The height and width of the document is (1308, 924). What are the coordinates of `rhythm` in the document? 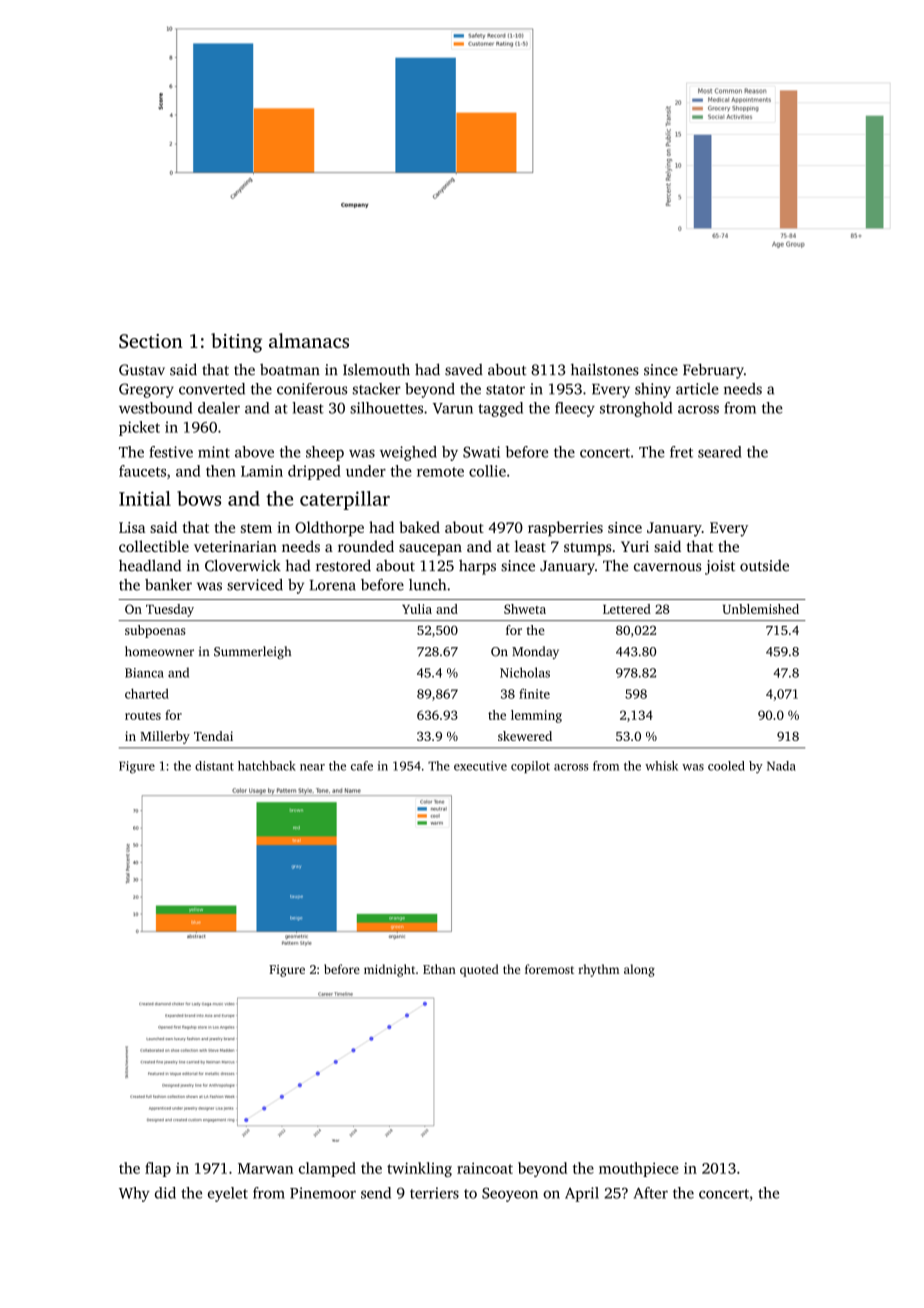 It's located at (598, 970).
